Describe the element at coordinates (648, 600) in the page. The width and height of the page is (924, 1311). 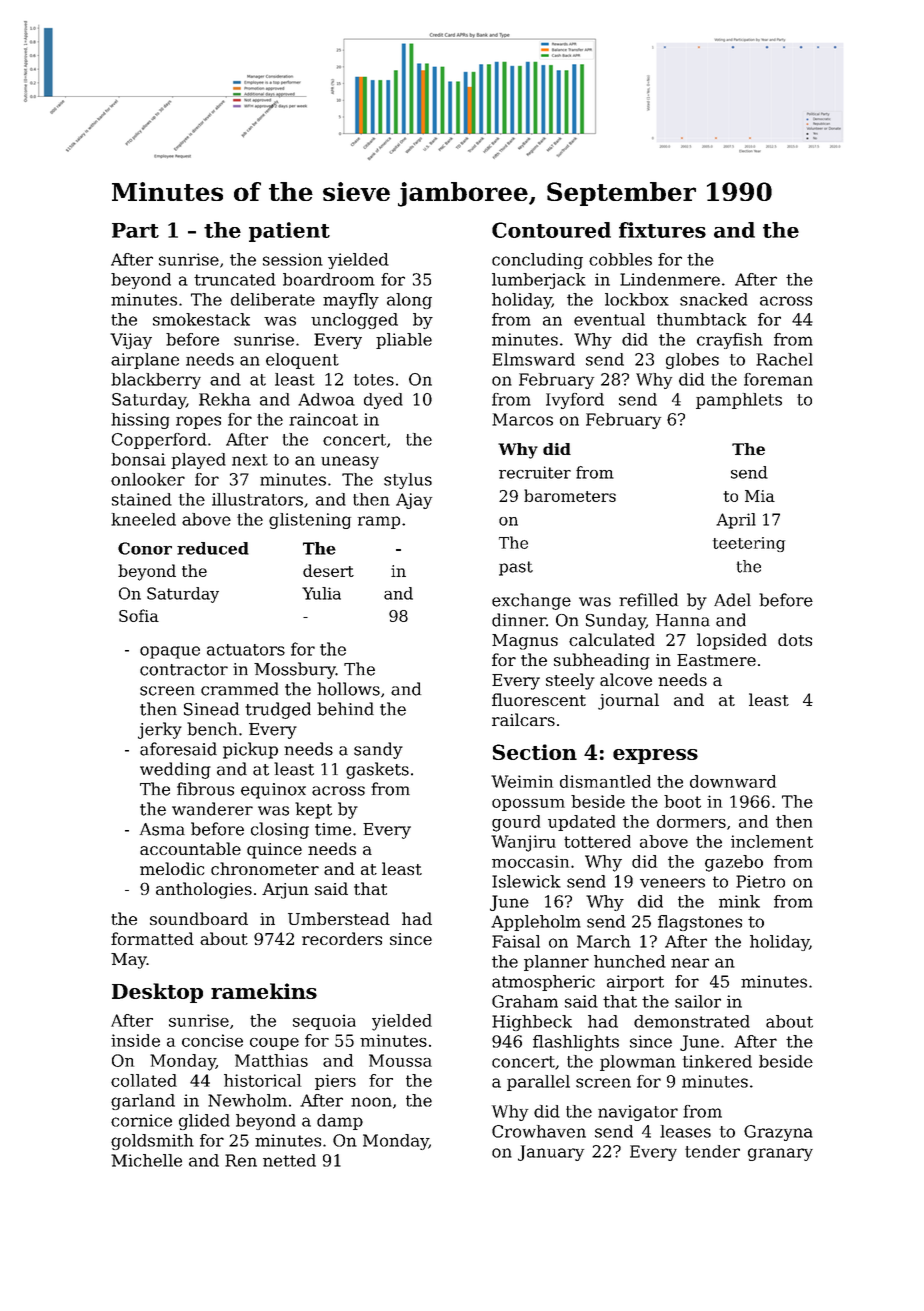
I see `refilled` at that location.
